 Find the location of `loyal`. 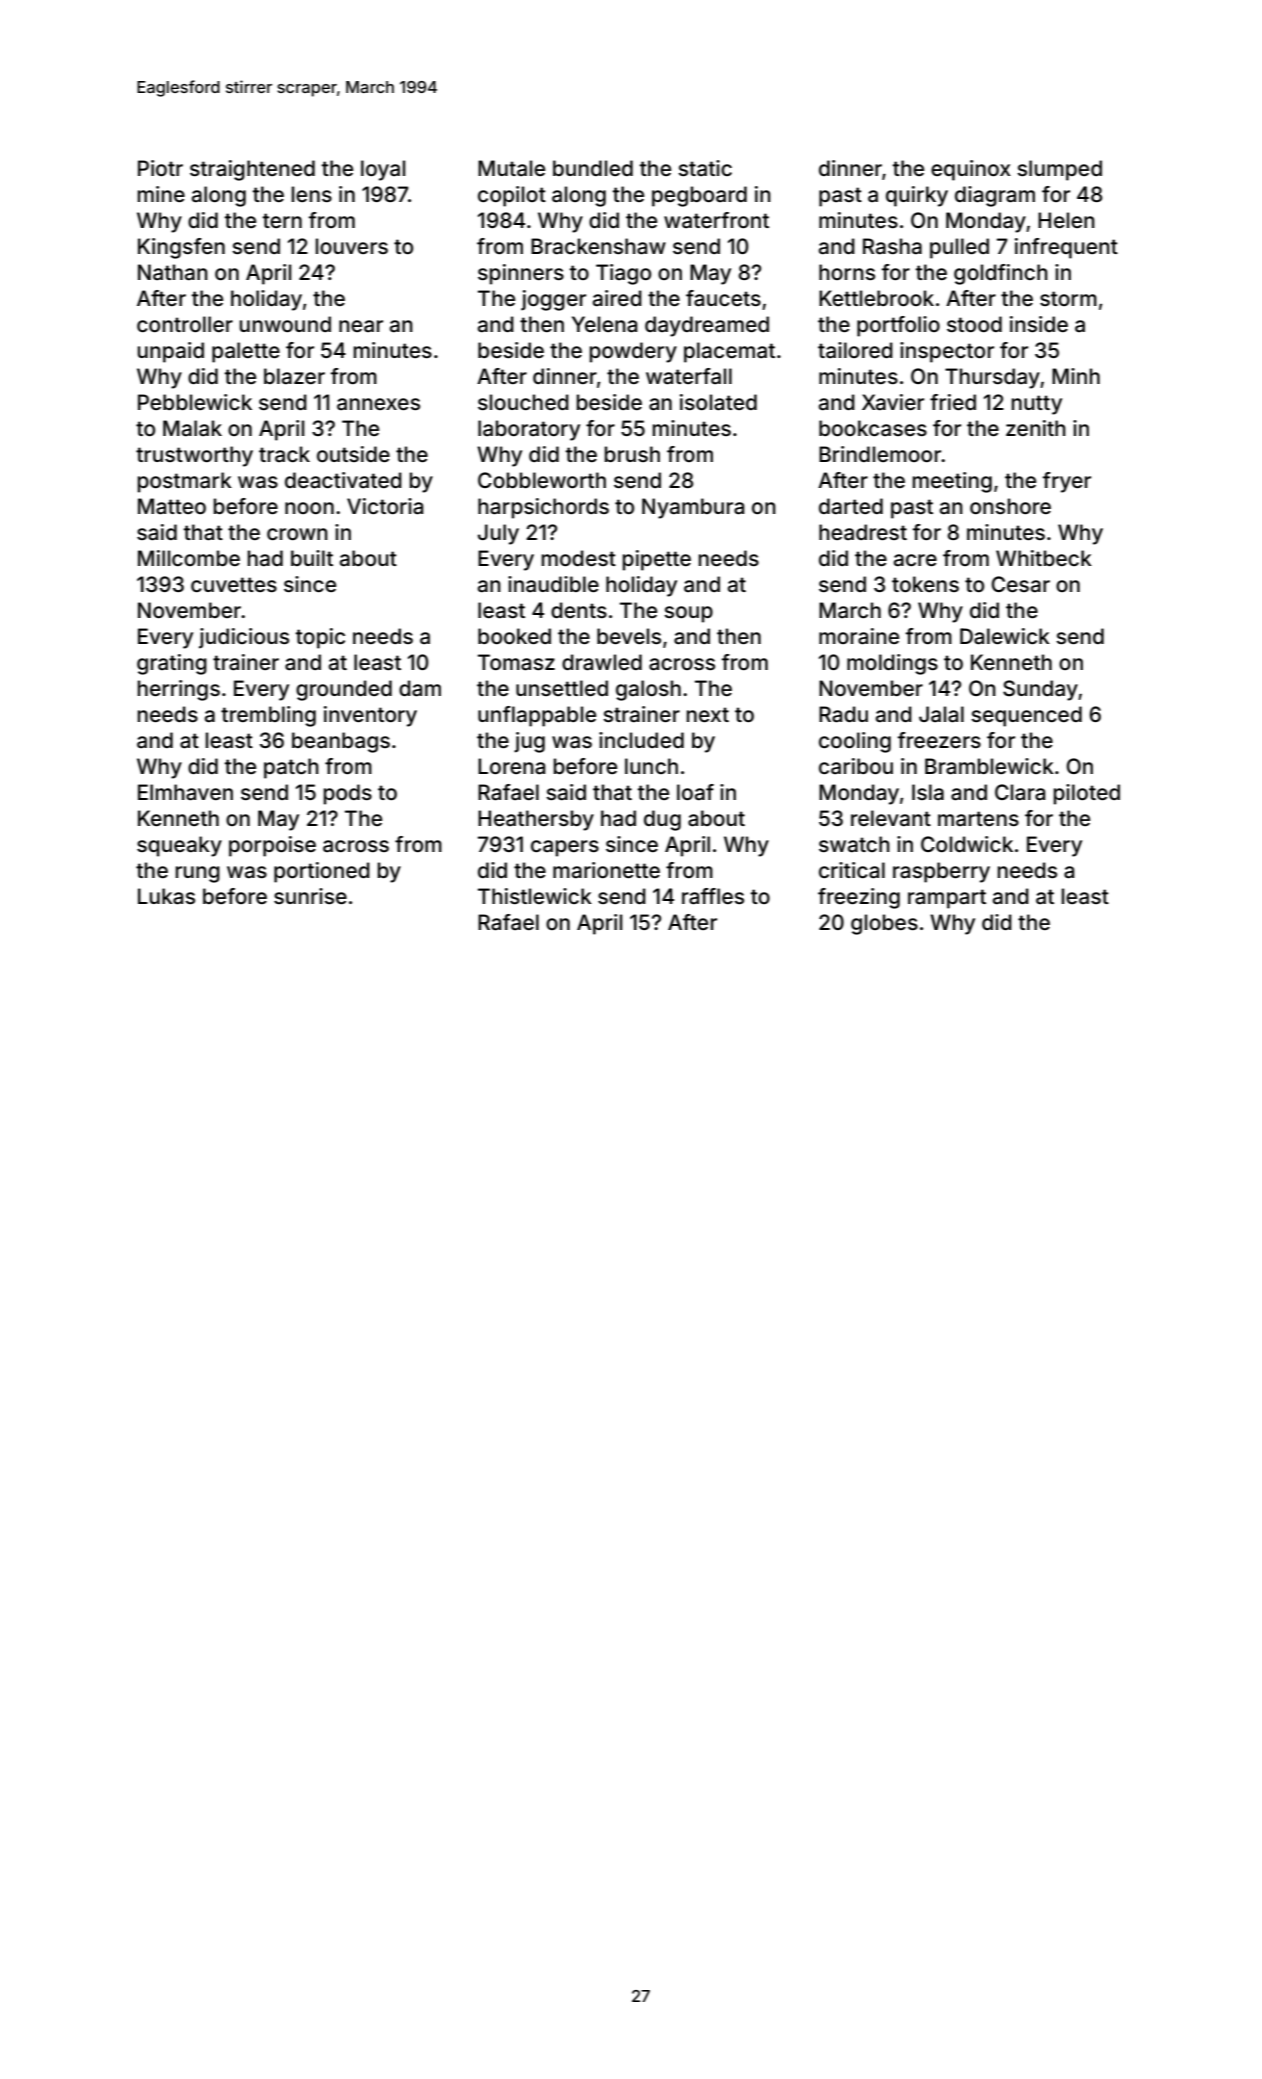

loyal is located at coordinates (383, 170).
